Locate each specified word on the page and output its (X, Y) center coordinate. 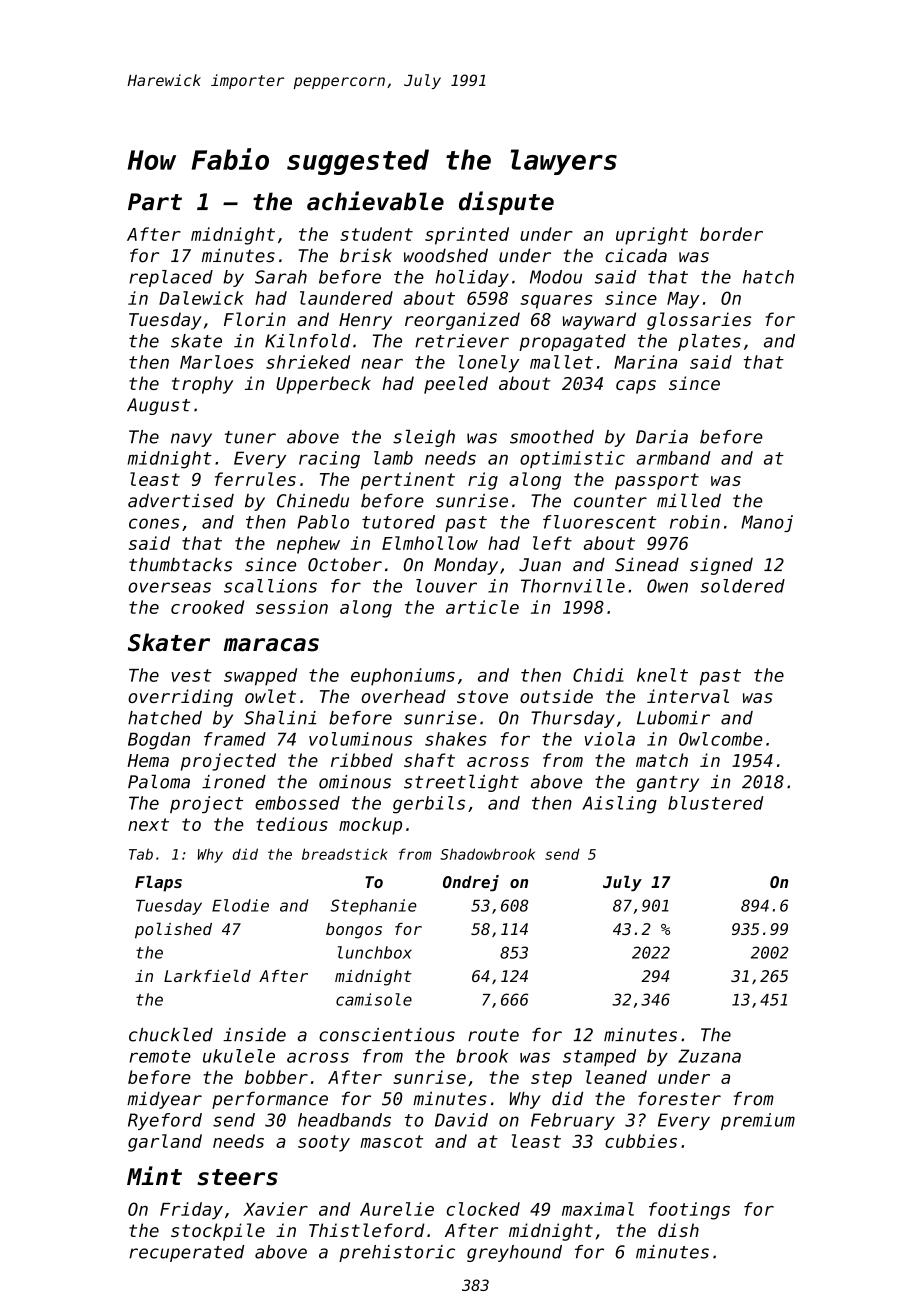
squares (556, 302)
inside (254, 1035)
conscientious (387, 1035)
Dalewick (201, 298)
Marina (645, 362)
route (493, 1035)
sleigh (424, 438)
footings (689, 1211)
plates (709, 342)
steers (237, 1177)
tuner (250, 437)
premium (758, 1121)
